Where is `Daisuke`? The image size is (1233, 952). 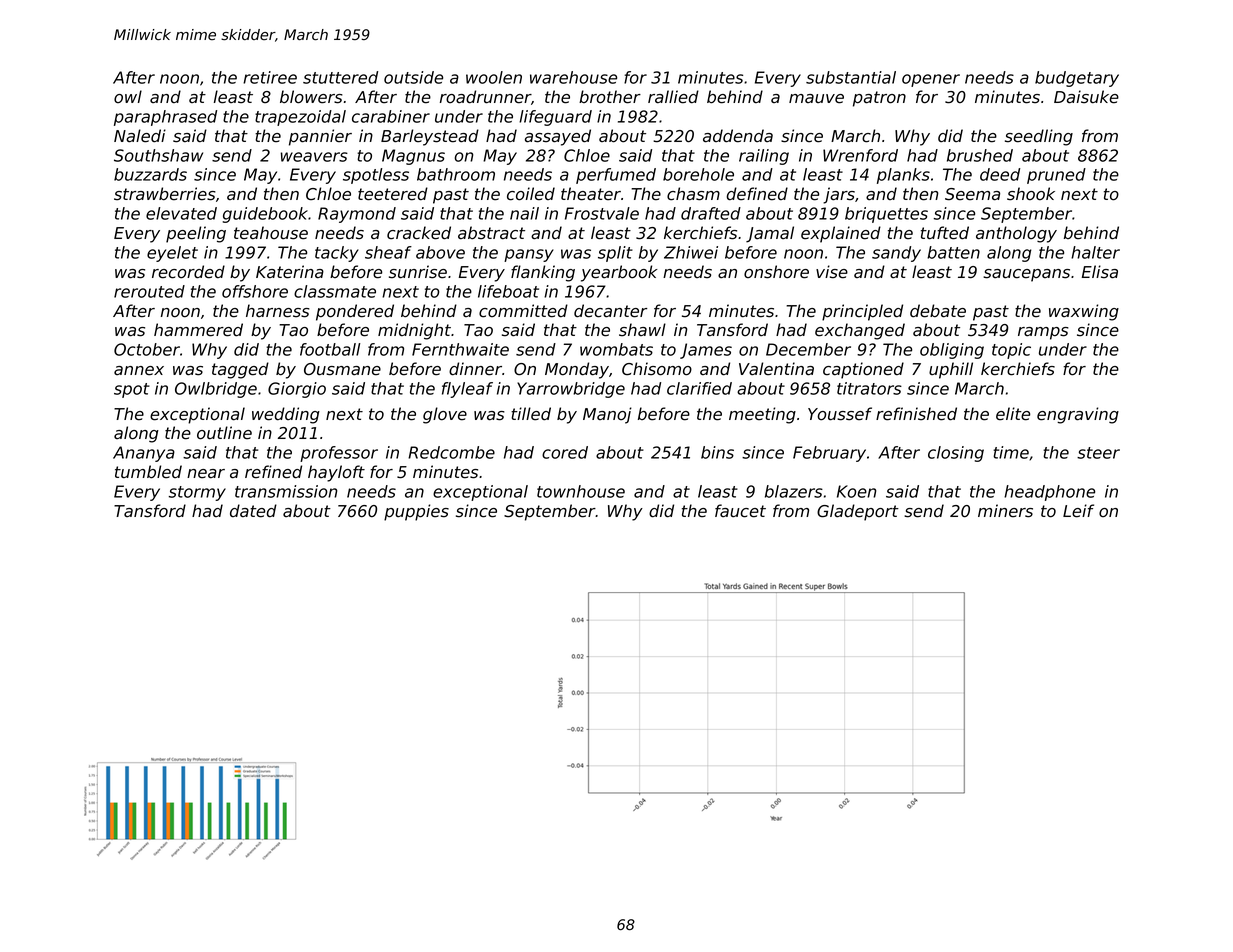 Daisuke is located at coordinates (1086, 97).
